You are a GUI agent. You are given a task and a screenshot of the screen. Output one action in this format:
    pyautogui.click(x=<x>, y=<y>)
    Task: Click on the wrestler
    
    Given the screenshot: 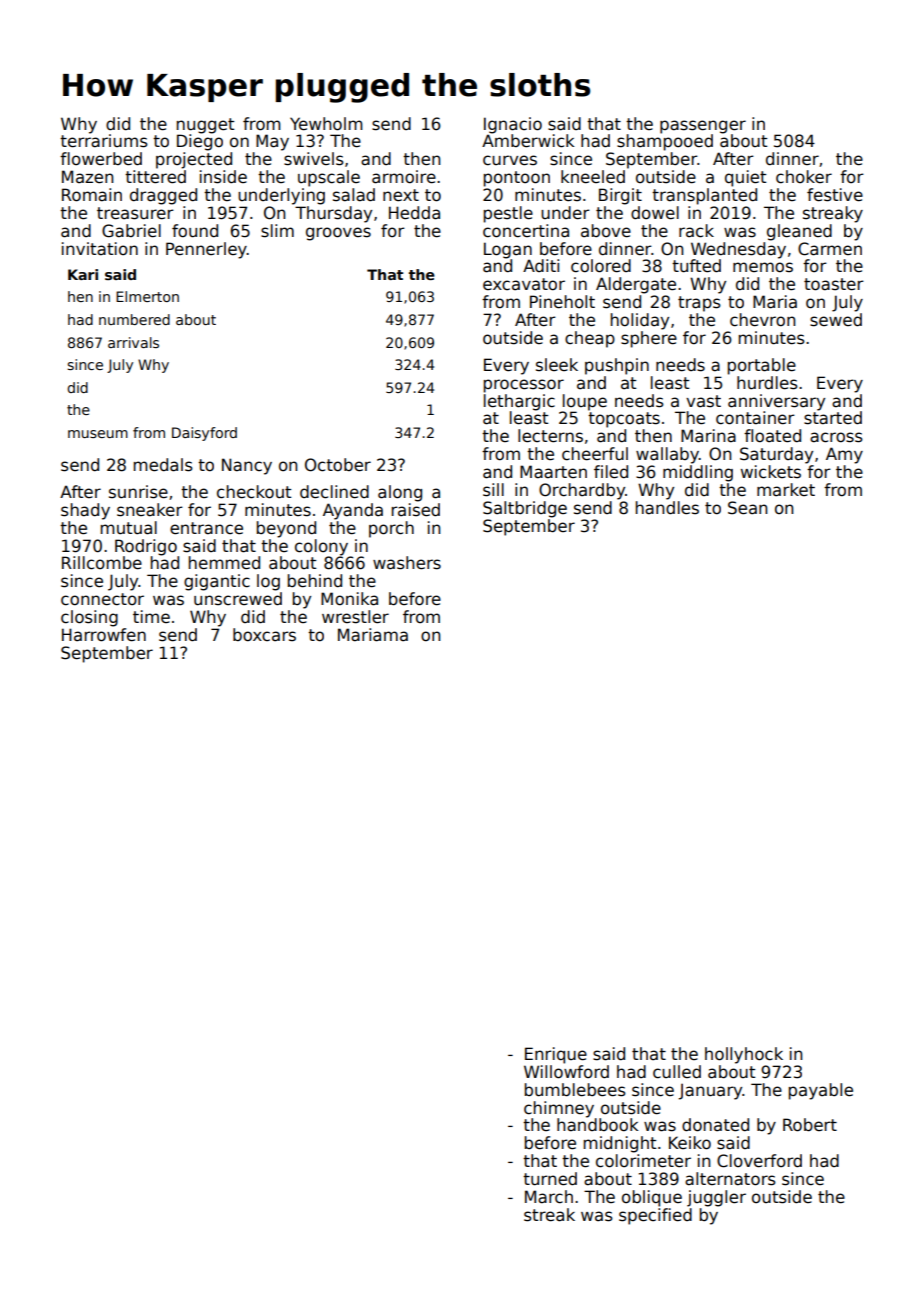 What is the action you would take?
    pyautogui.click(x=355, y=617)
